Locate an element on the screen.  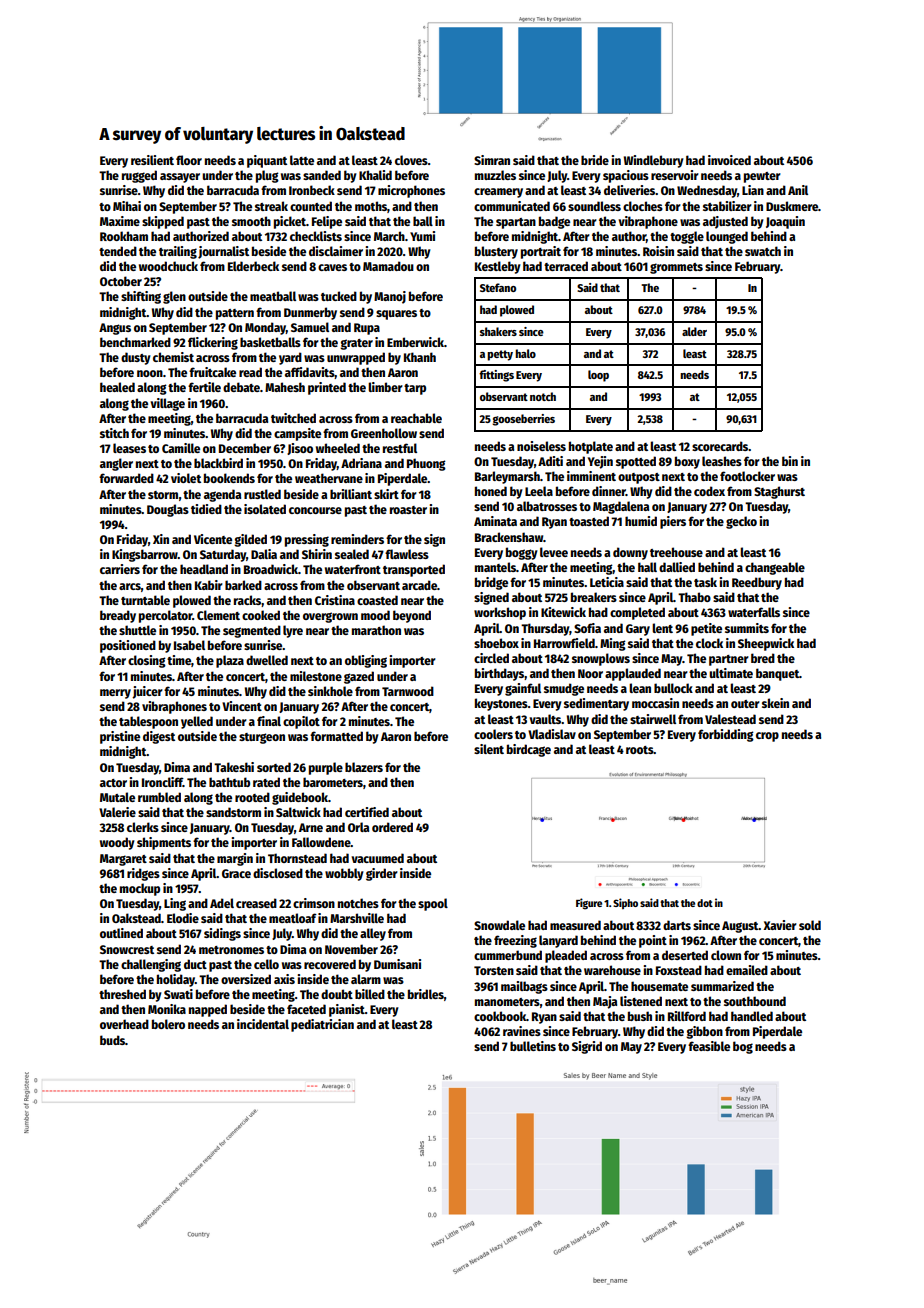
cloches is located at coordinates (643, 206).
